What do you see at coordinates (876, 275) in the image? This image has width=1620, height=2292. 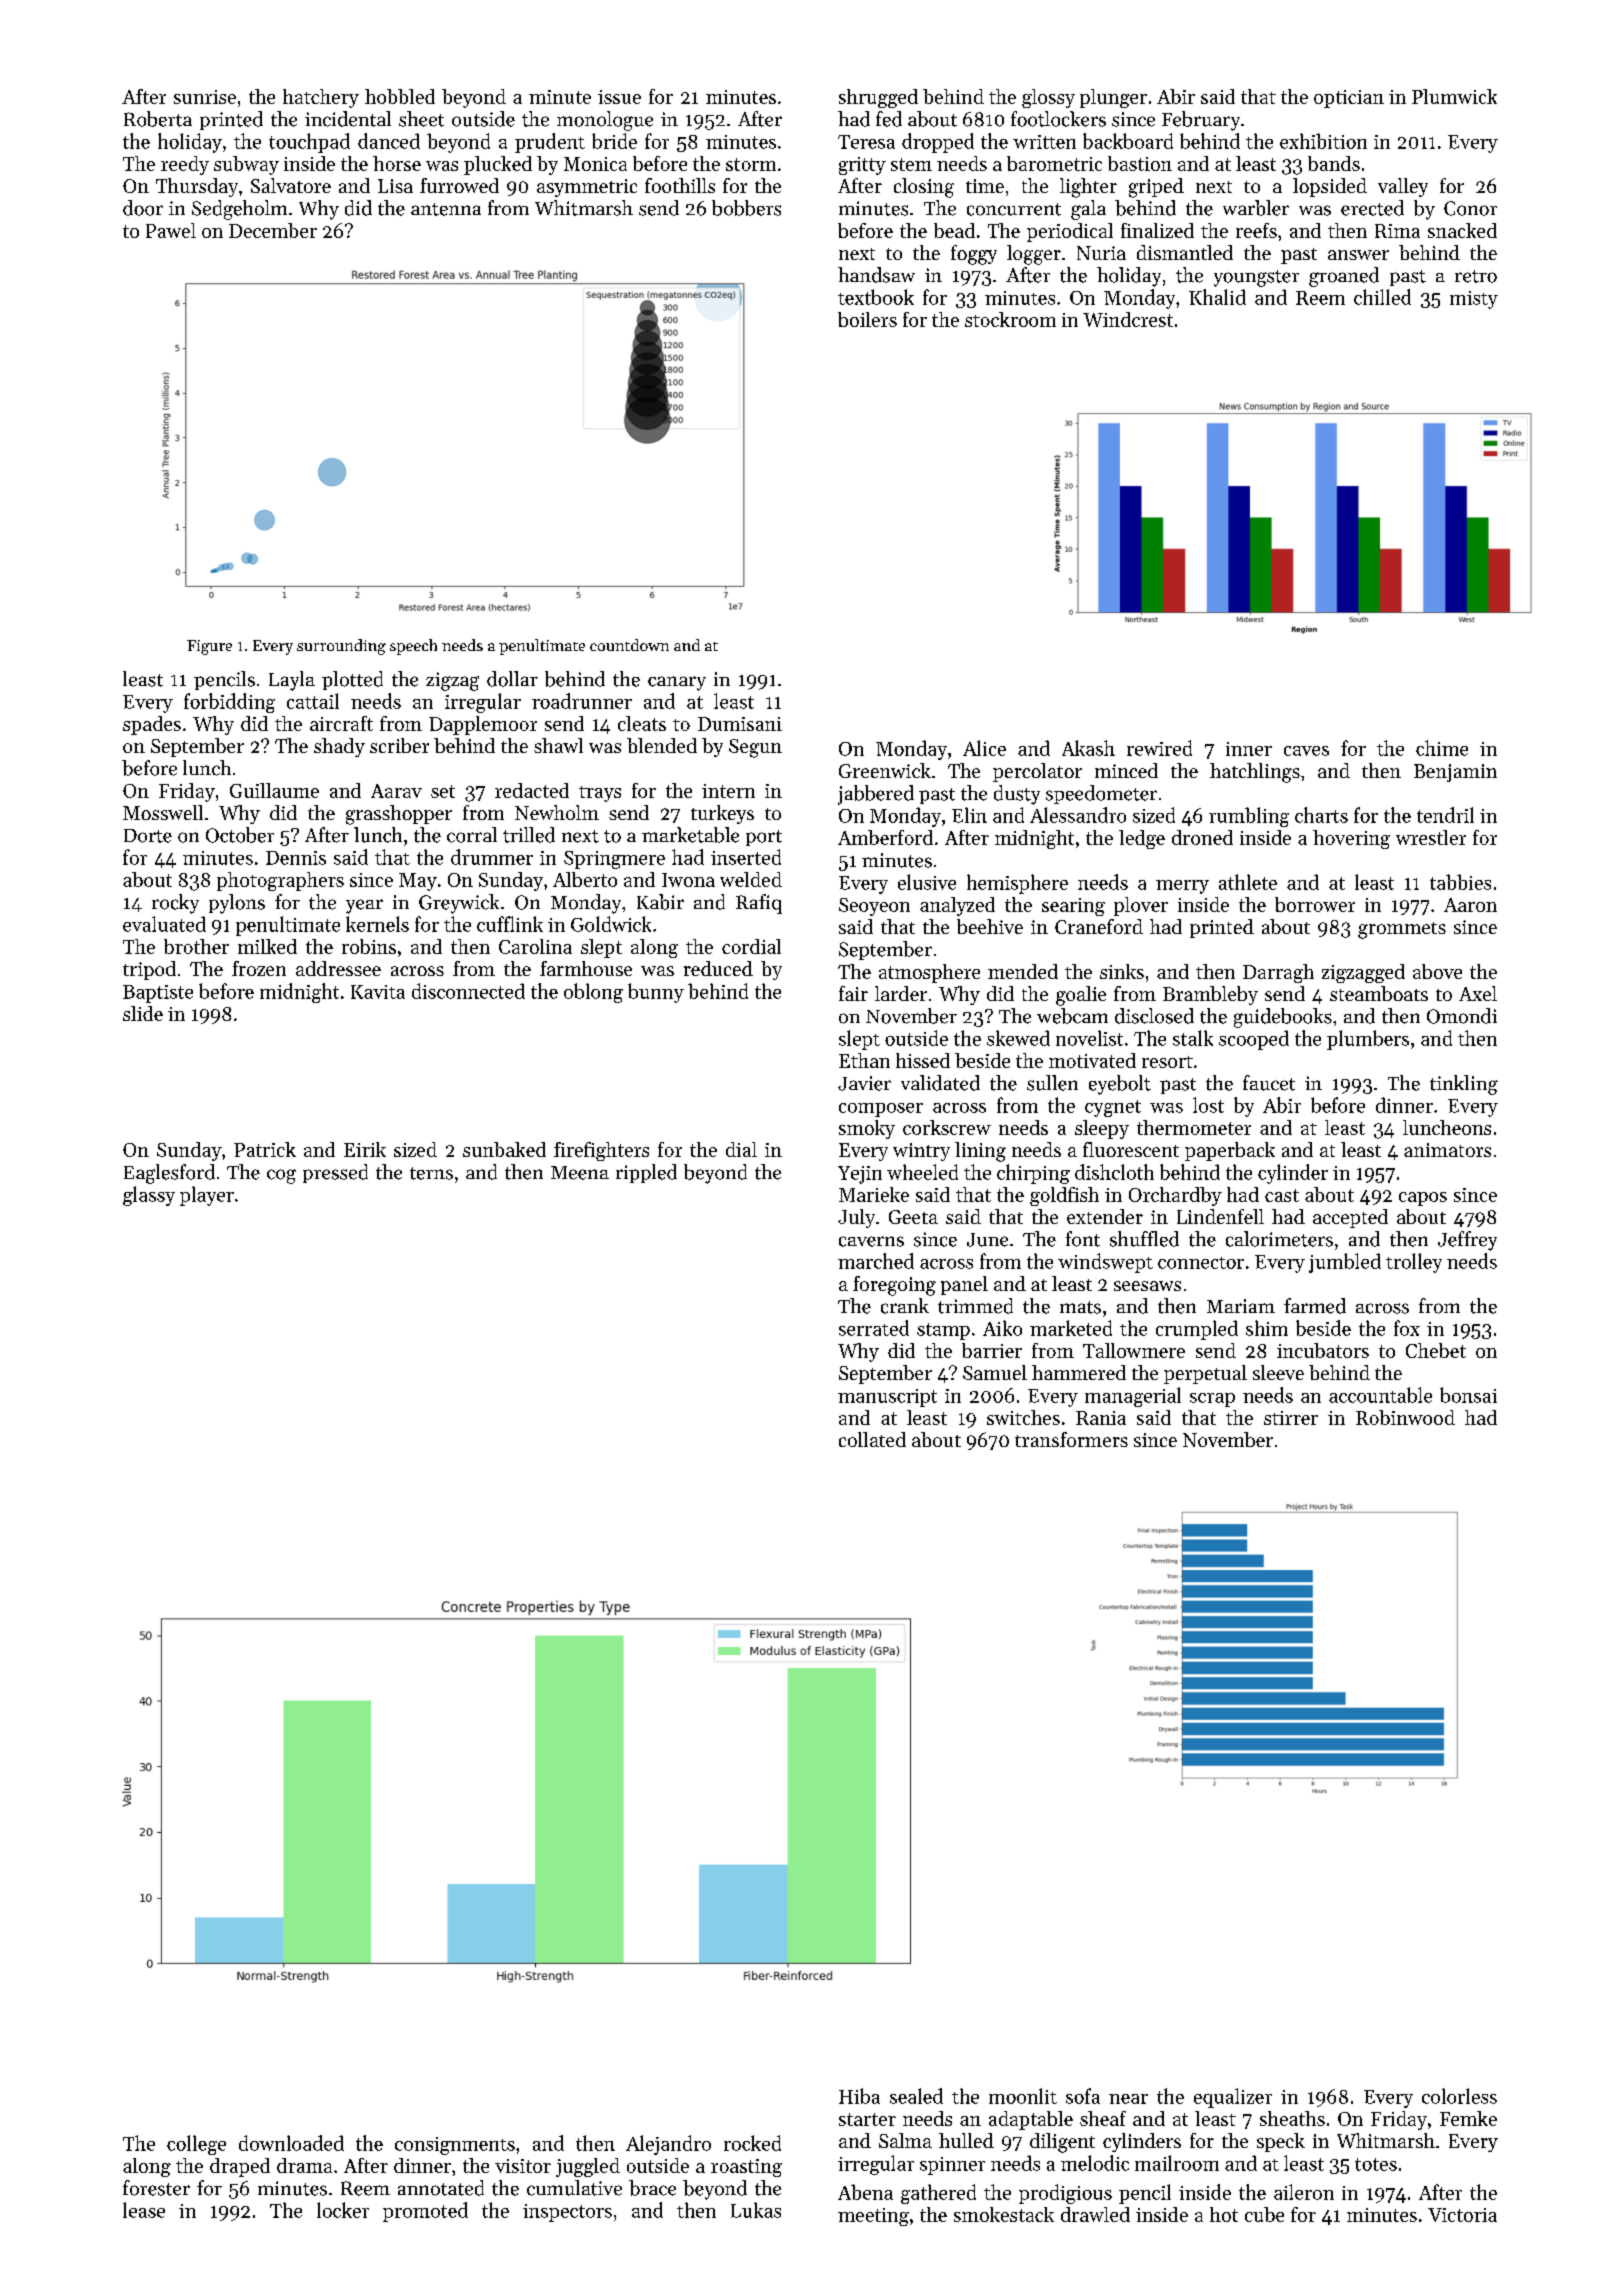 I see `handsaw` at bounding box center [876, 275].
